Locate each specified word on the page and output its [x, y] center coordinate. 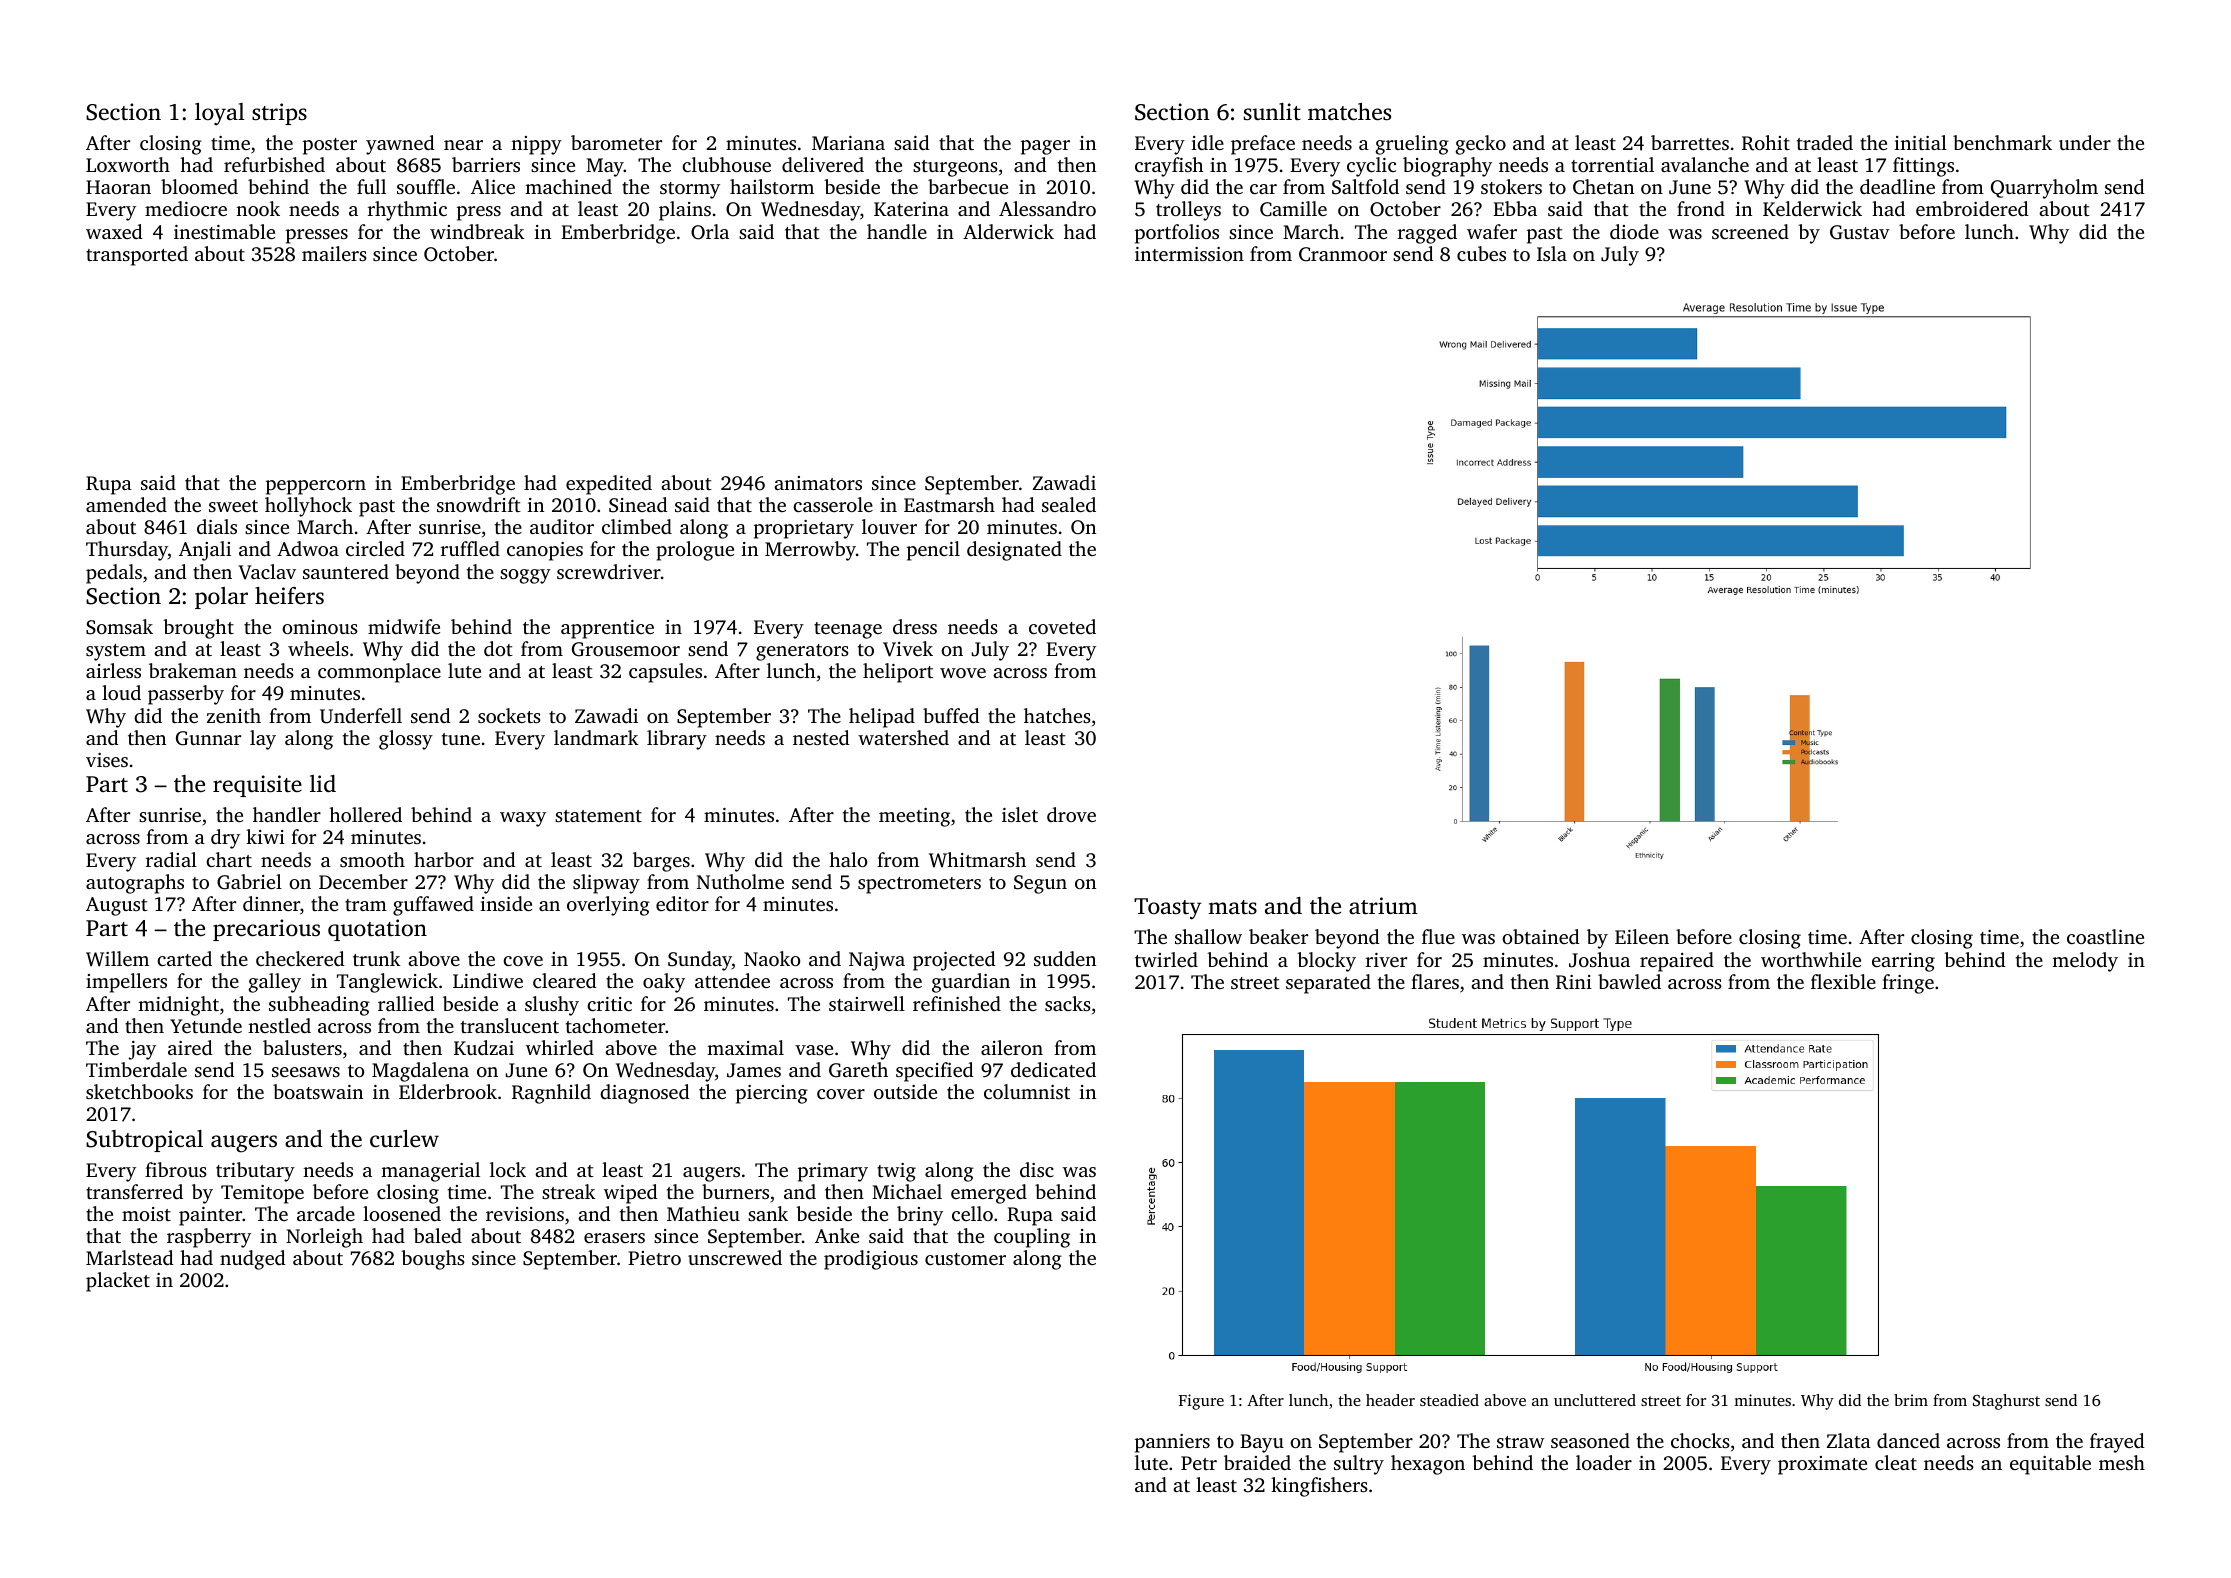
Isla [1552, 253]
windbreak [477, 231]
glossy [406, 740]
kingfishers [1319, 1487]
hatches [1057, 715]
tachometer [615, 1025]
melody [2085, 962]
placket [118, 1282]
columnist [1027, 1091]
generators [802, 652]
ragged [1427, 234]
